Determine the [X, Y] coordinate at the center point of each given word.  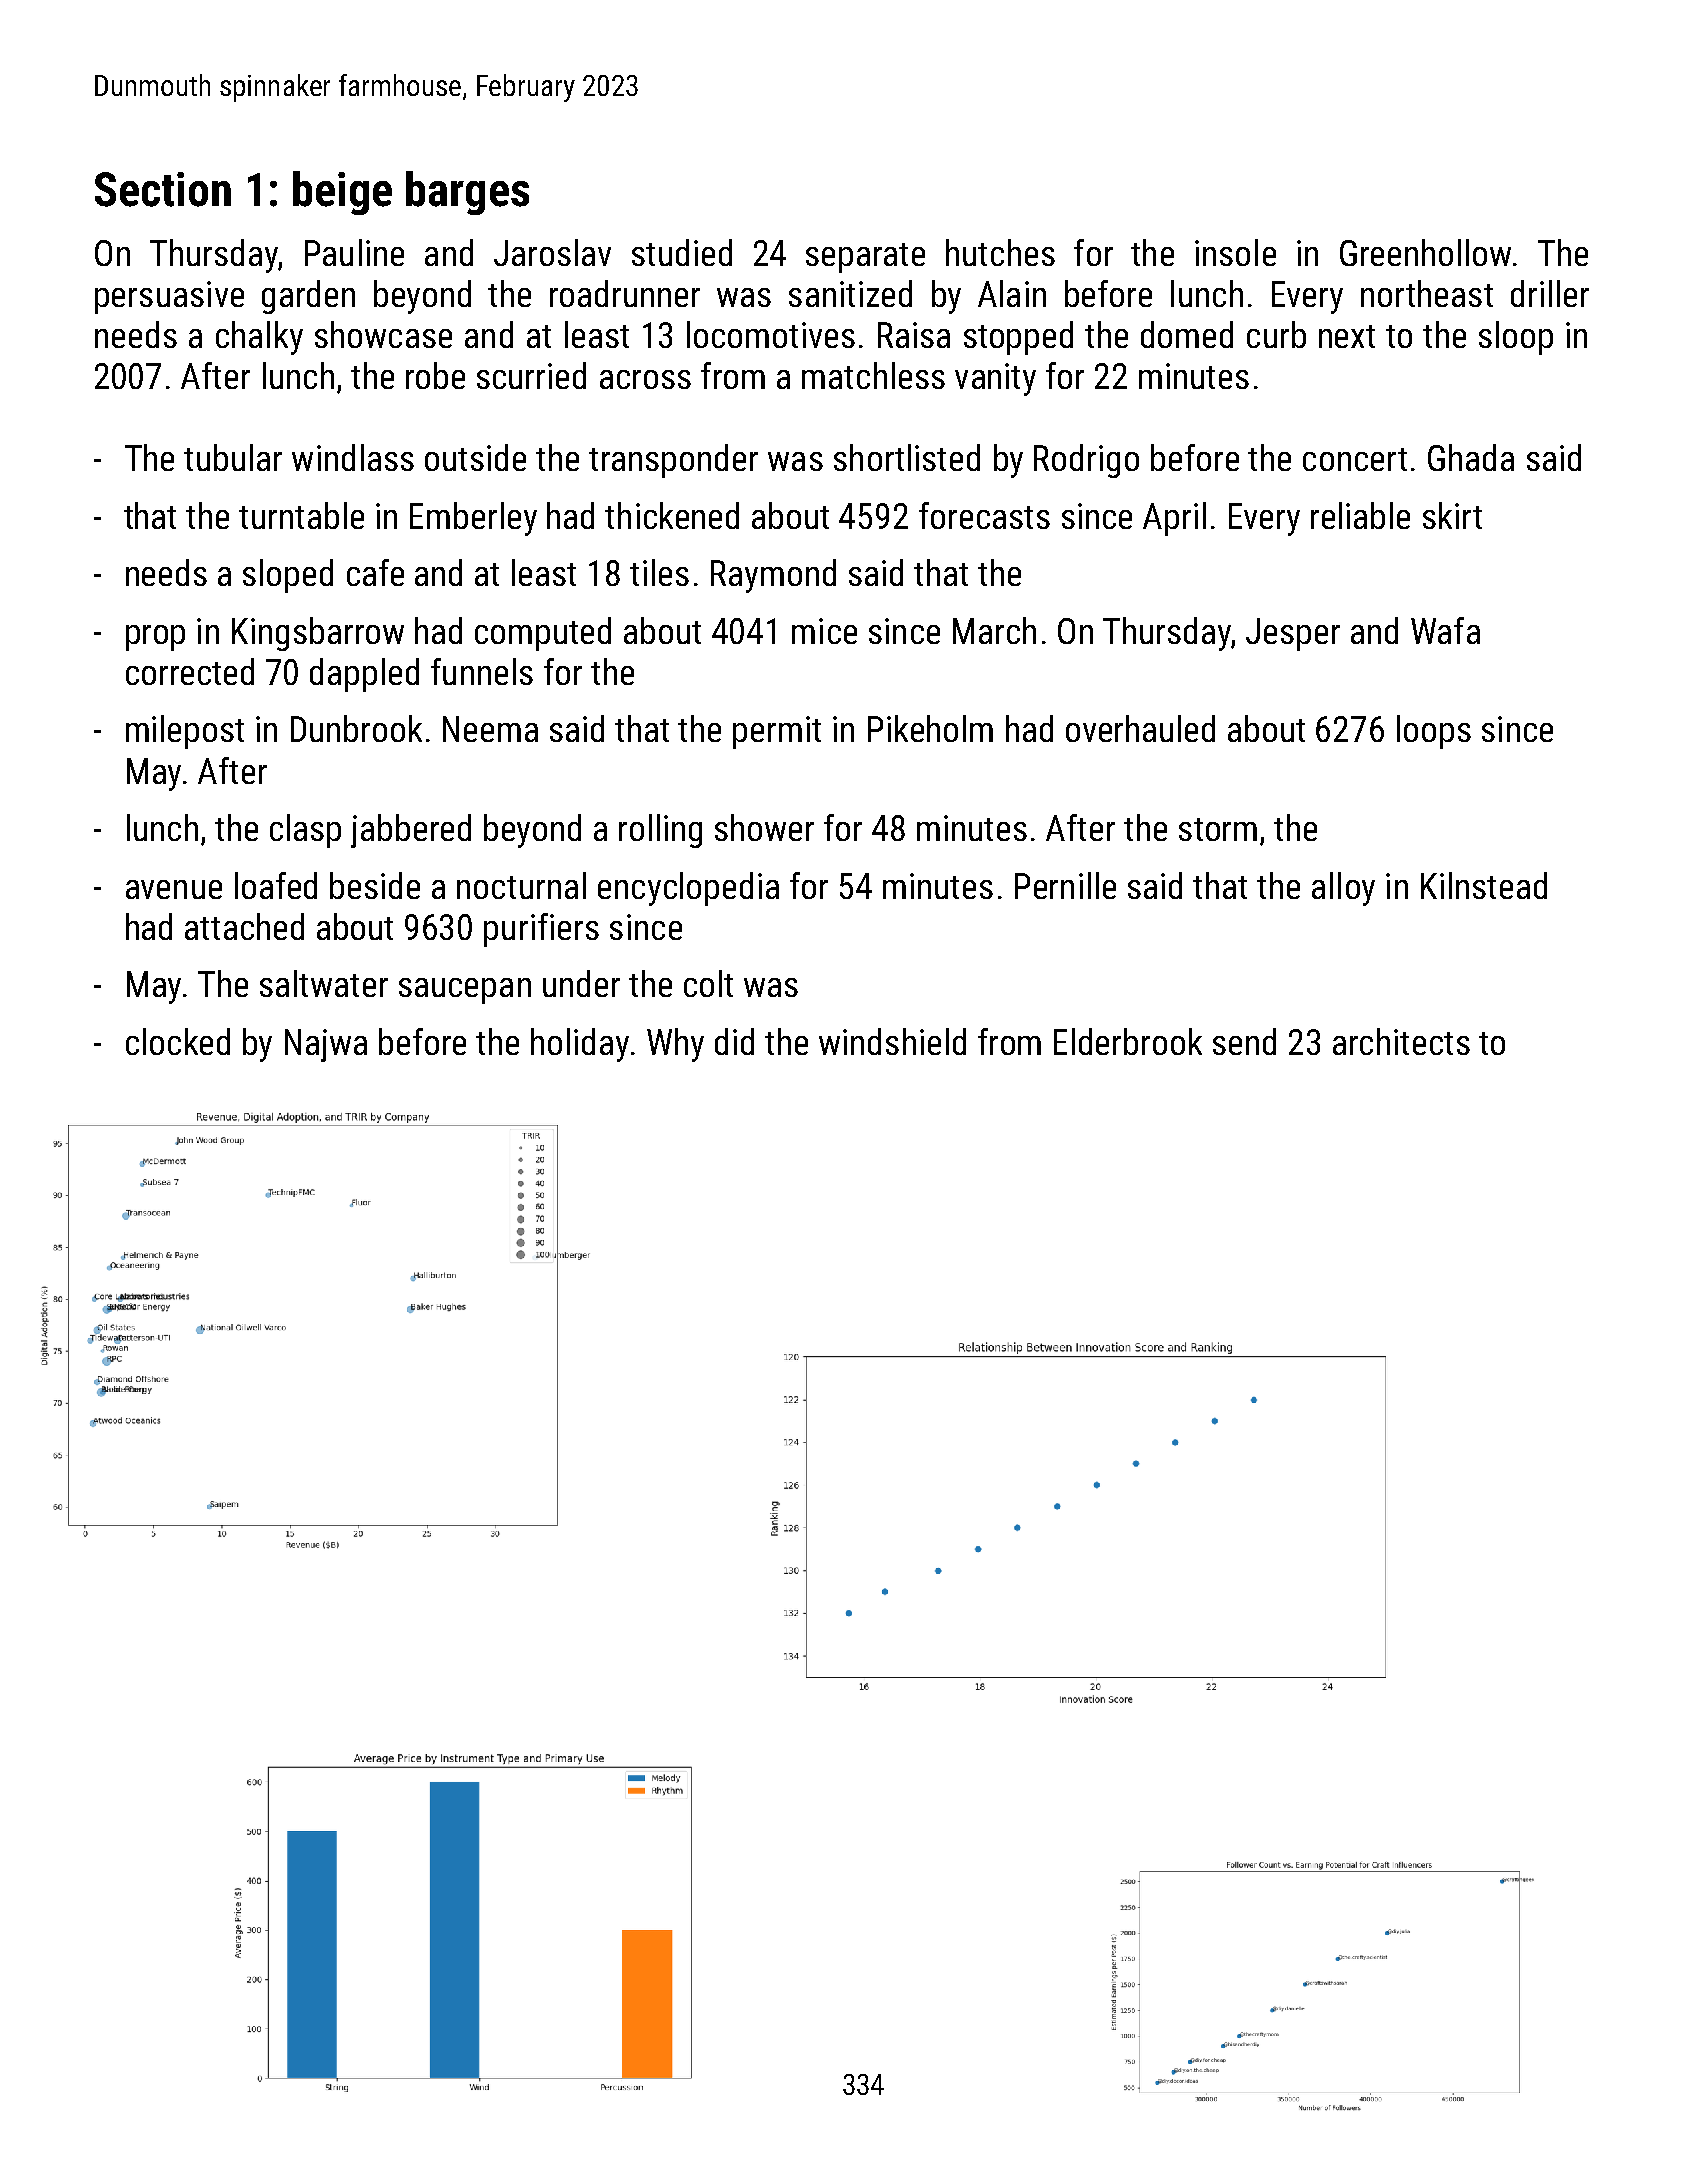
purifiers [541, 930]
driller [1550, 293]
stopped [1018, 338]
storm [1218, 829]
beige [342, 193]
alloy [1343, 889]
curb [1276, 334]
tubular [233, 457]
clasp [305, 831]
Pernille [1065, 885]
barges [467, 193]
